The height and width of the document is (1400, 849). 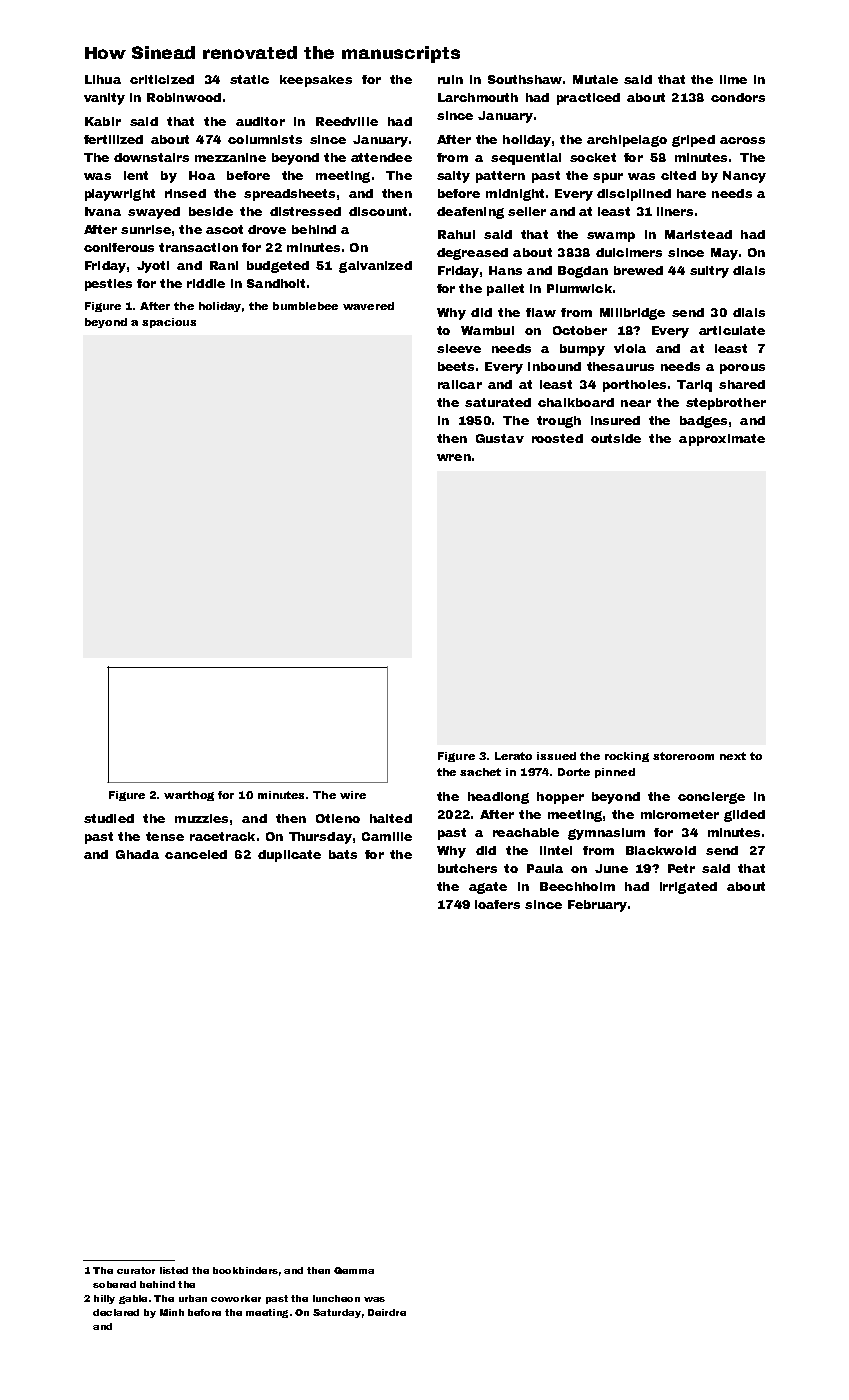 I want to click on agate, so click(x=488, y=888).
